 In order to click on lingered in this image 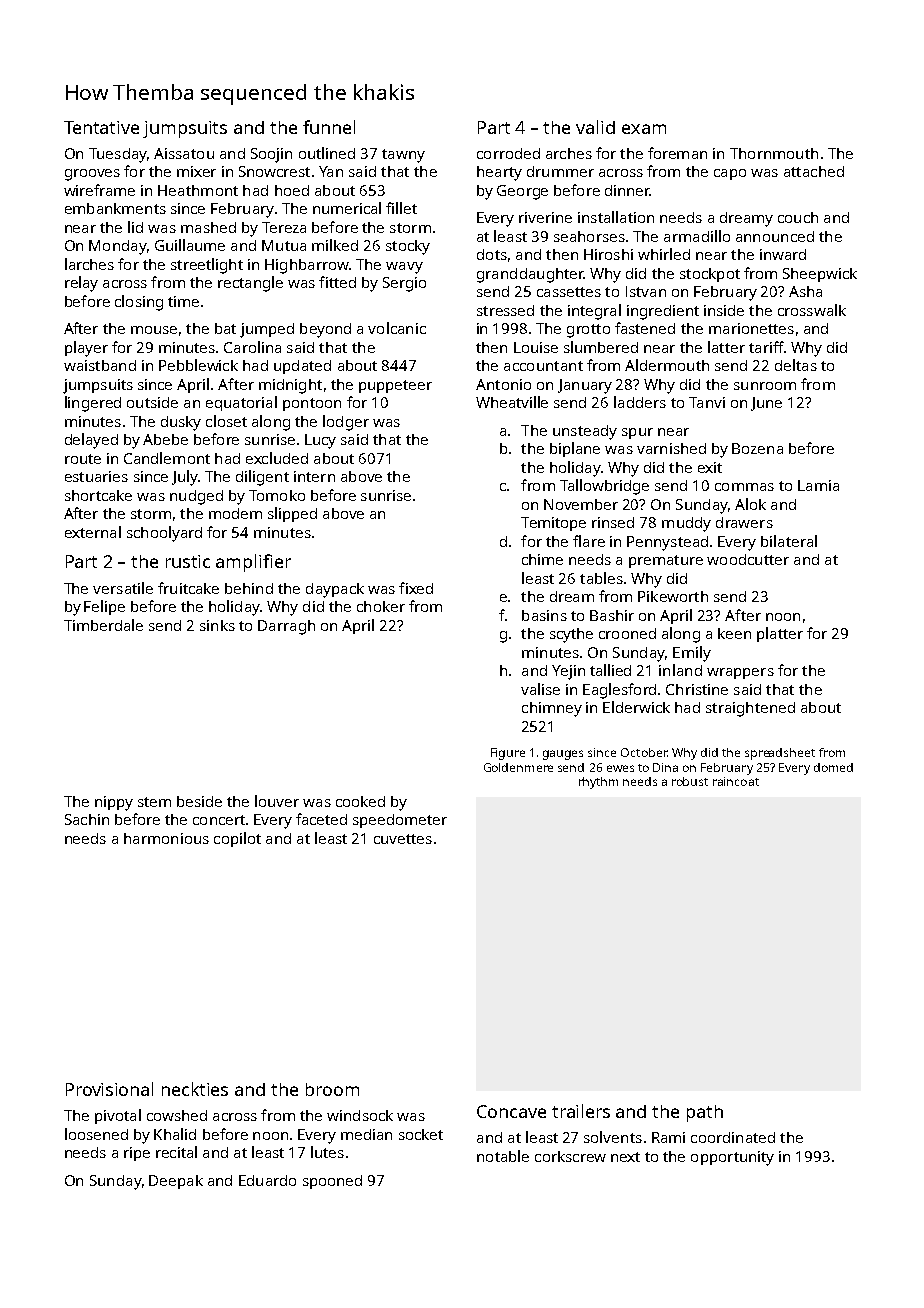, I will do `click(93, 404)`.
